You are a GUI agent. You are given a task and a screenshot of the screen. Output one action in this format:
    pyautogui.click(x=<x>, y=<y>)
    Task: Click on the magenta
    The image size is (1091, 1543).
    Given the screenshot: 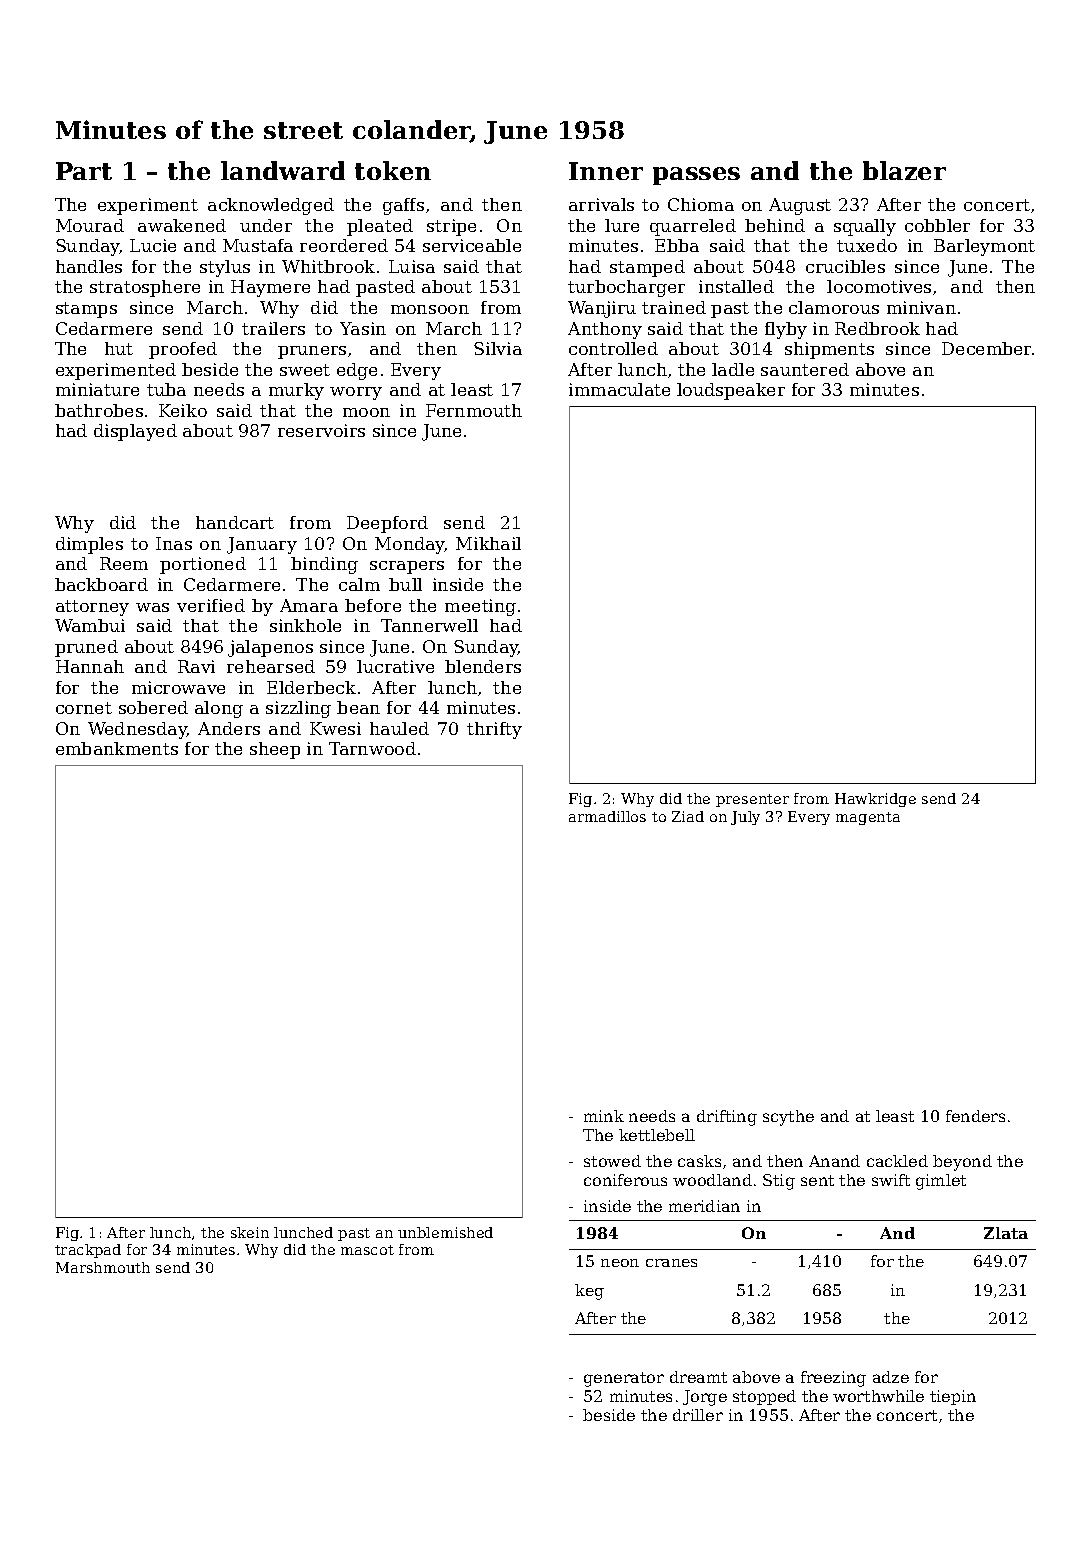 What is the action you would take?
    pyautogui.click(x=868, y=818)
